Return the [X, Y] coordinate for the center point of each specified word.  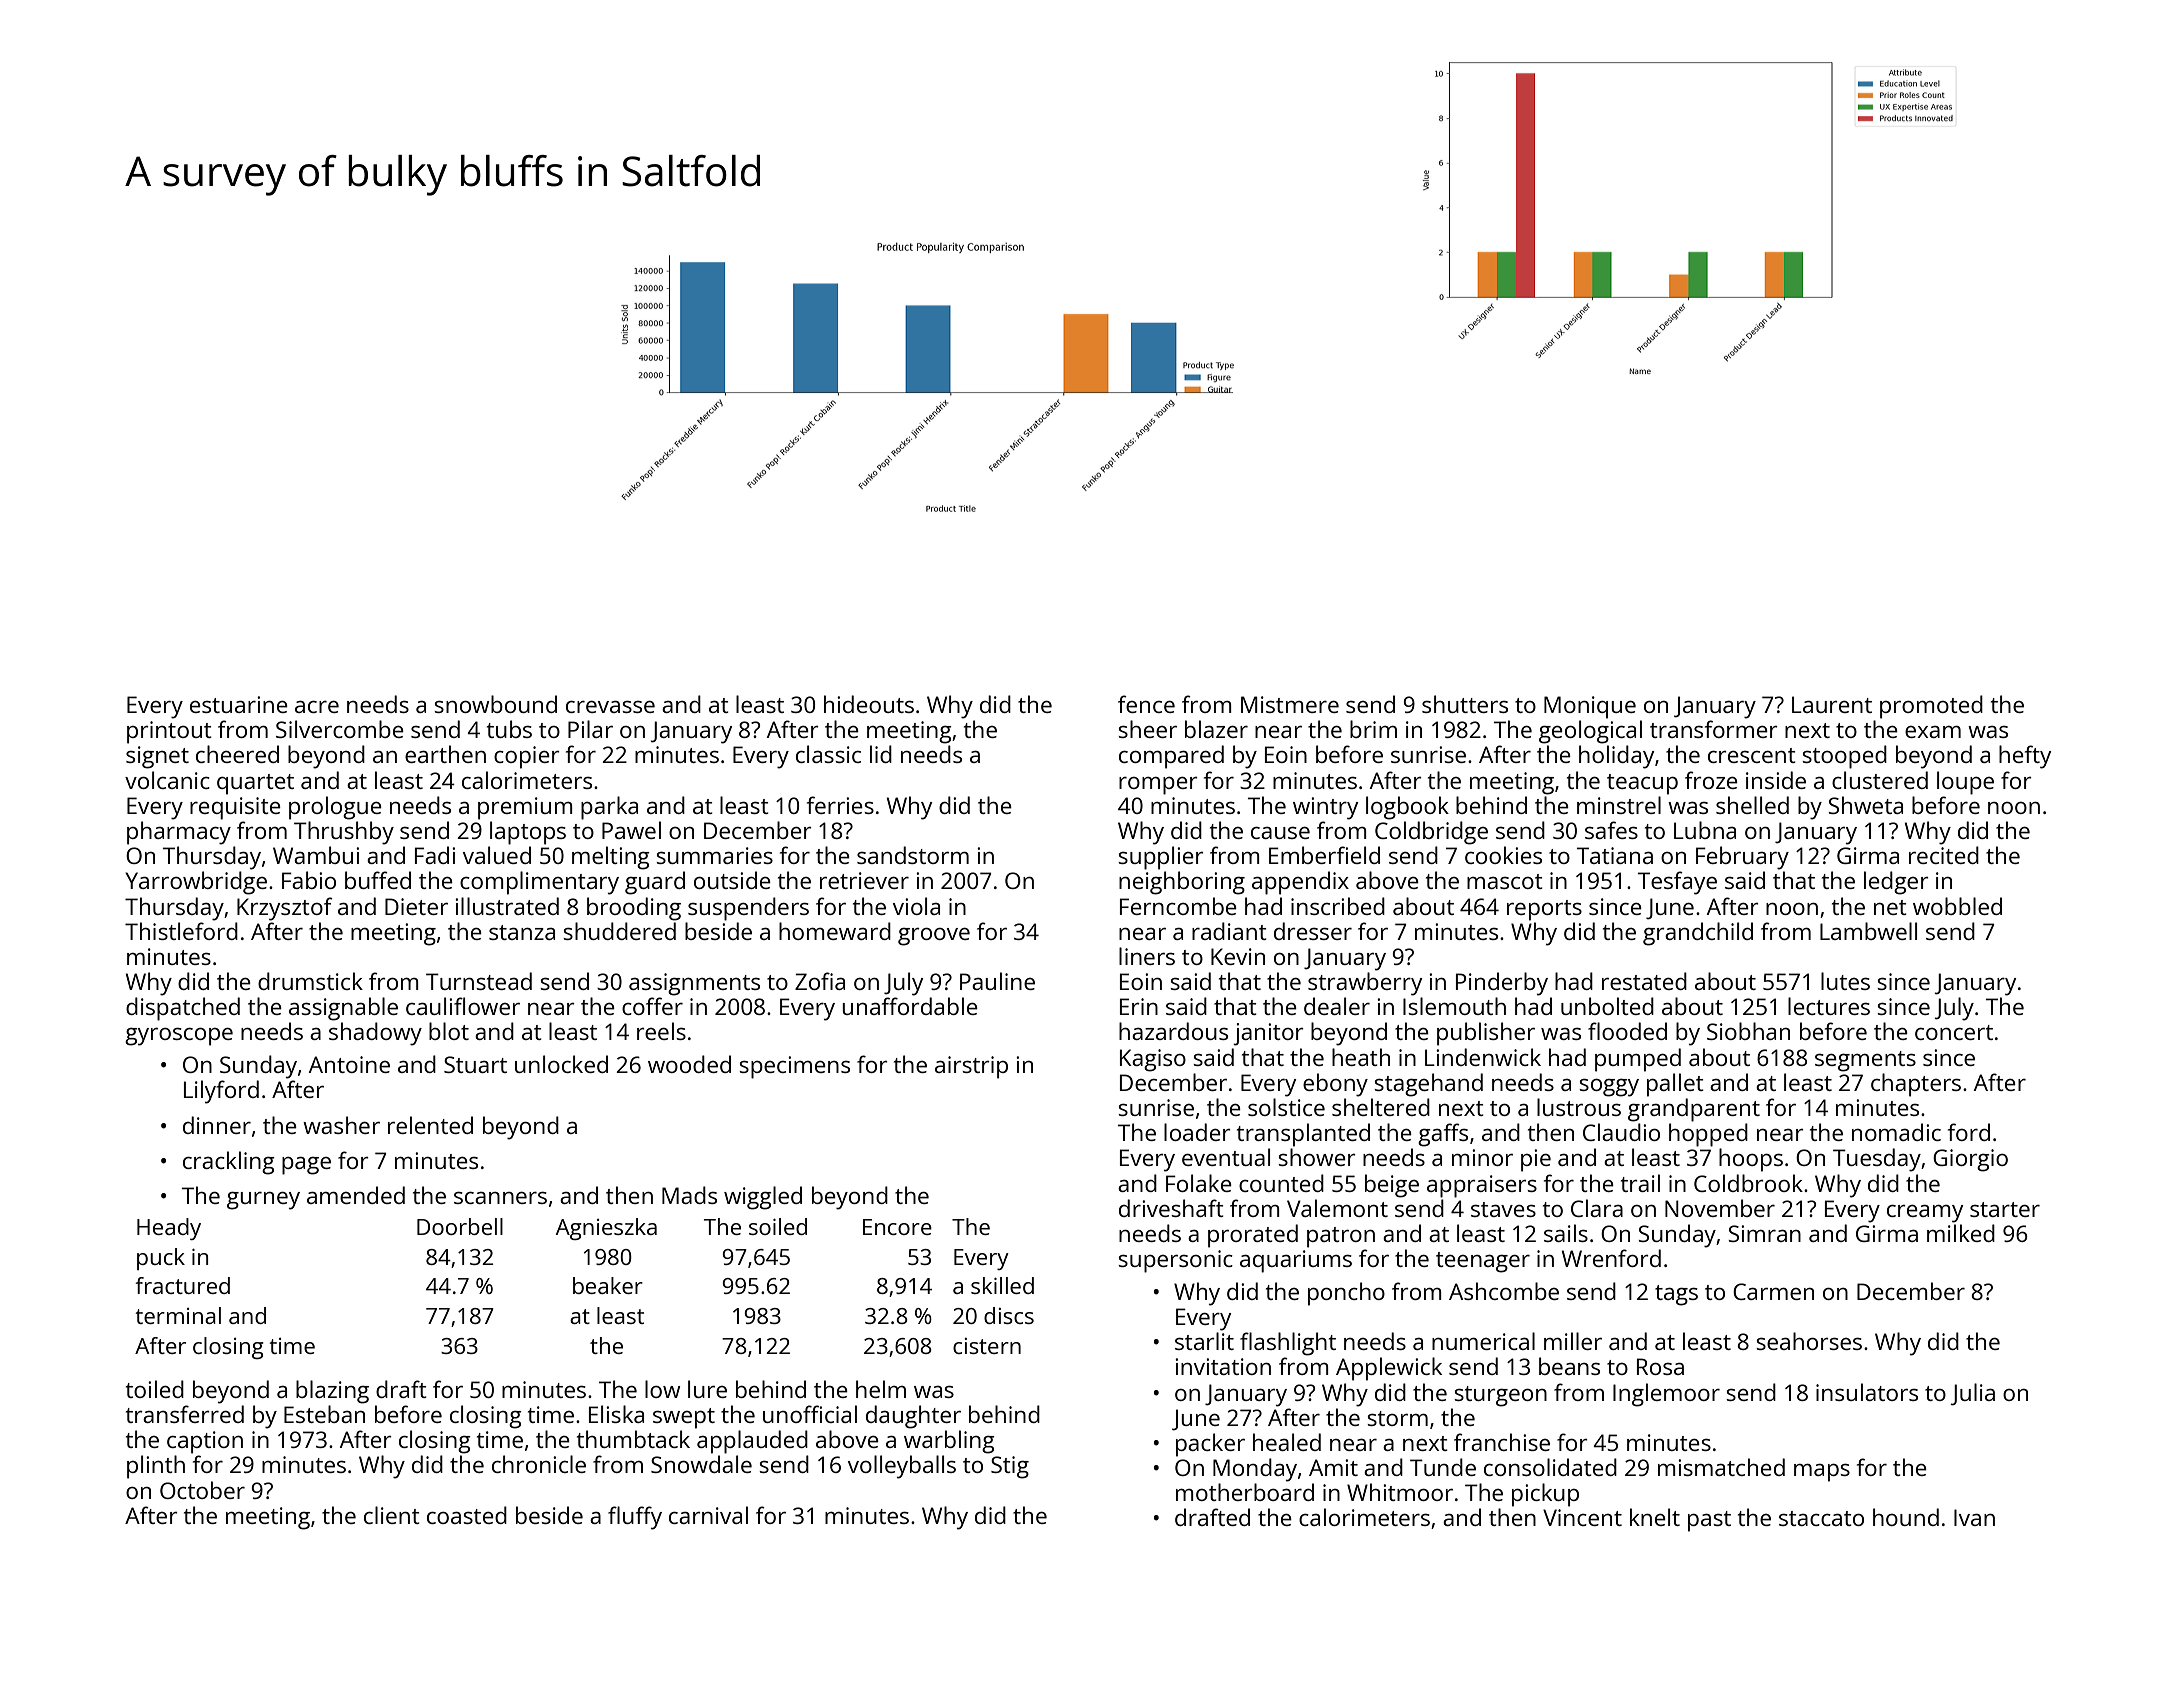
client [392, 1515]
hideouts [869, 704]
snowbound [495, 704]
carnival [708, 1515]
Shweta [1865, 805]
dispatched [183, 1009]
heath [1361, 1057]
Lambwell [1868, 931]
